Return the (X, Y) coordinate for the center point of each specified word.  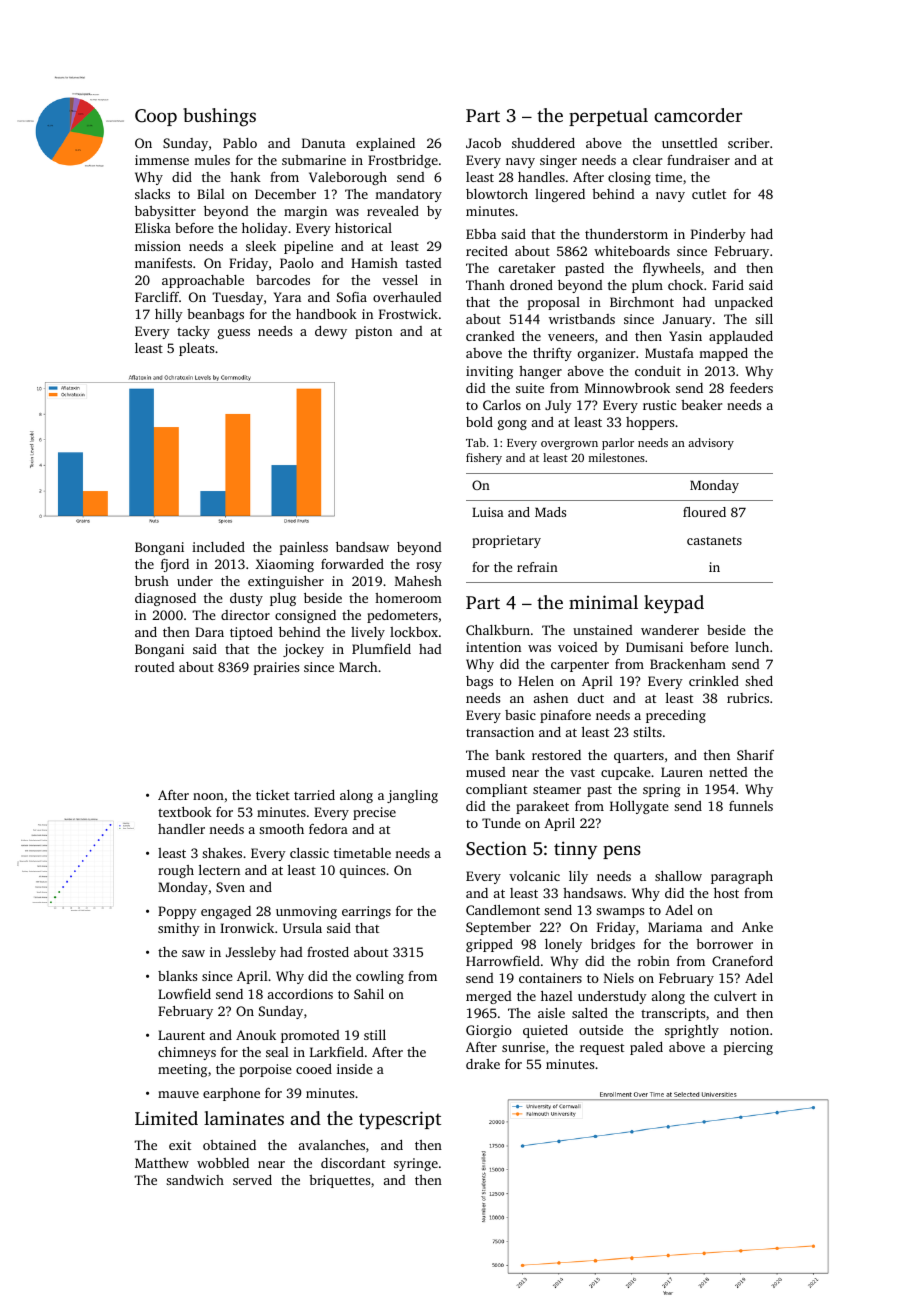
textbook (185, 812)
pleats (196, 349)
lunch (752, 647)
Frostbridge (403, 161)
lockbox (414, 632)
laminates (244, 1118)
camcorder (698, 115)
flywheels (671, 269)
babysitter (165, 212)
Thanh (485, 285)
